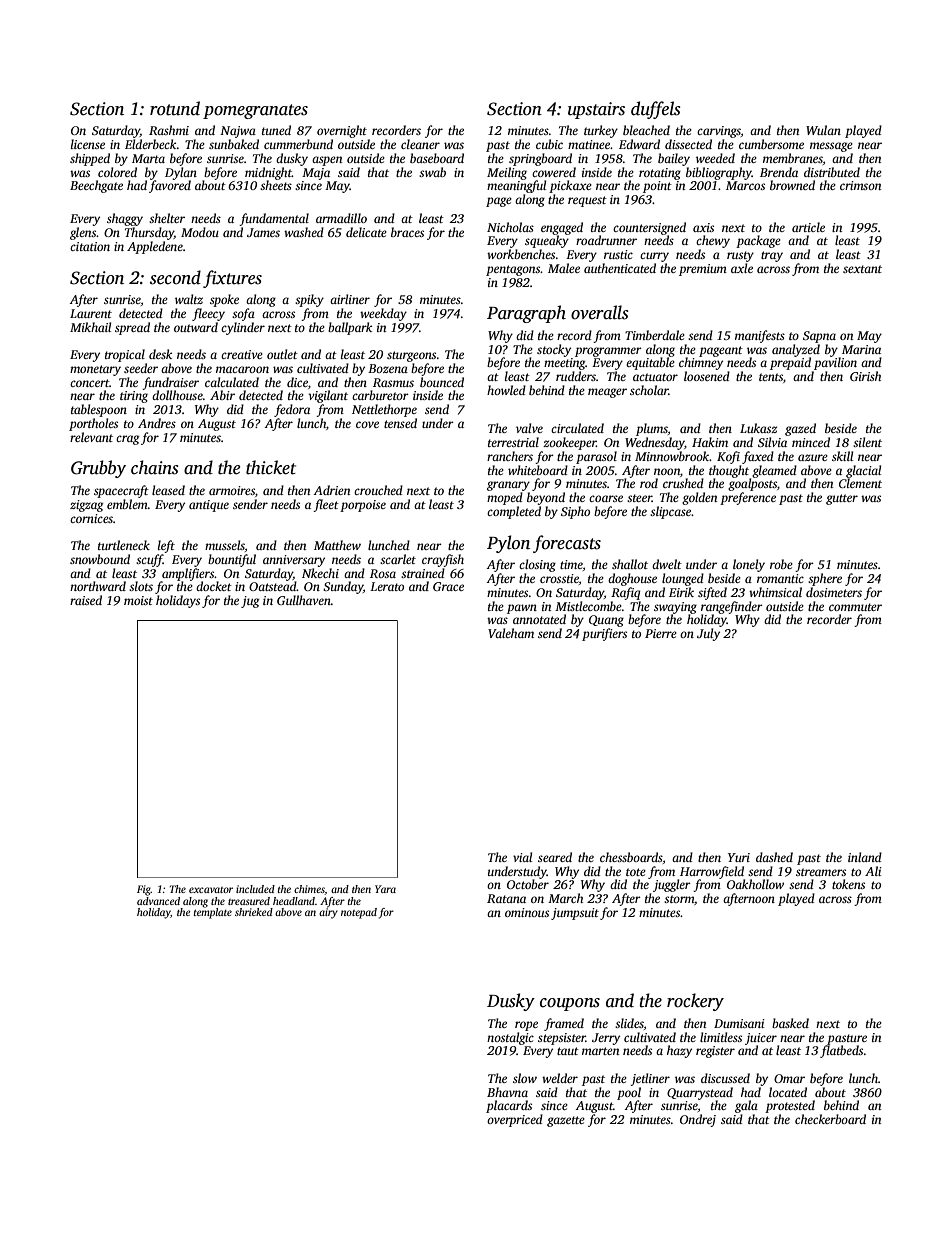 This screenshot has height=1233, width=952. What do you see at coordinates (821, 872) in the screenshot?
I see `streamers` at bounding box center [821, 872].
